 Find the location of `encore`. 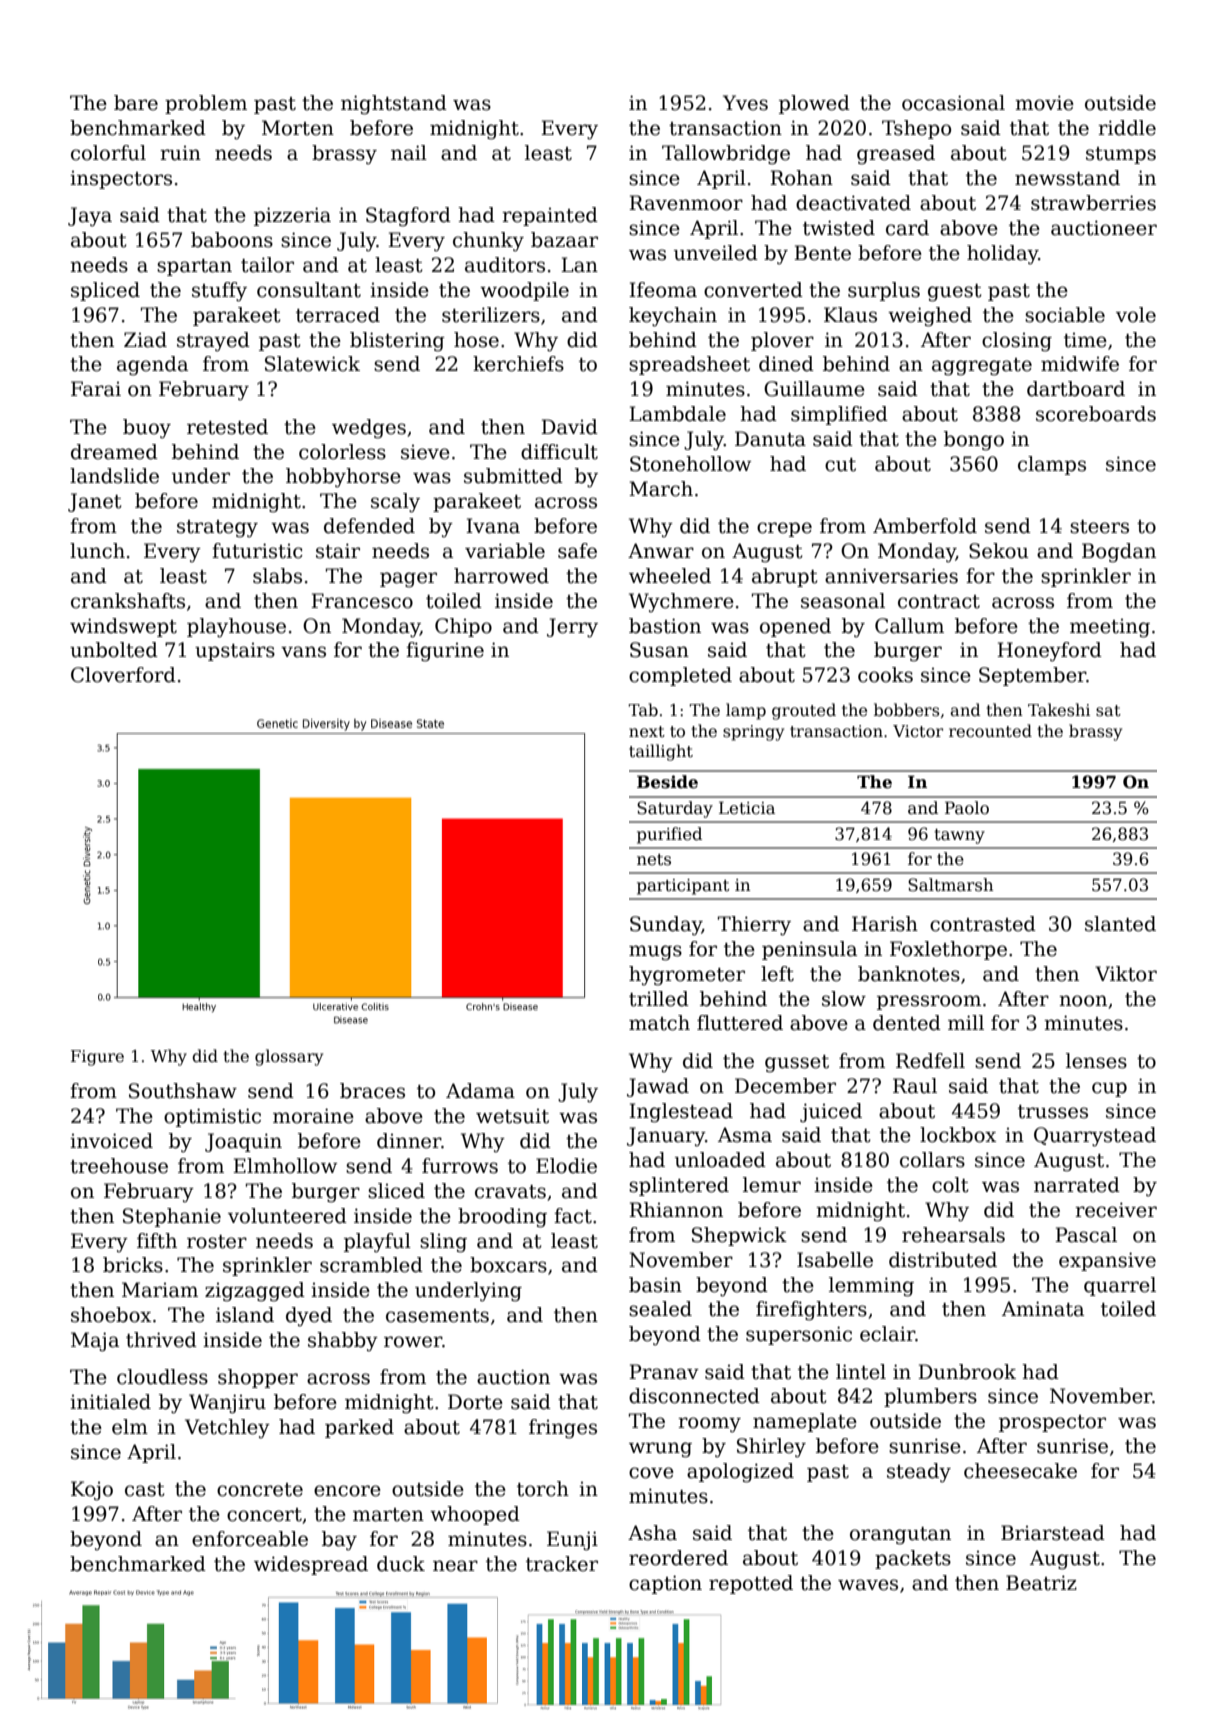

encore is located at coordinates (347, 1491).
